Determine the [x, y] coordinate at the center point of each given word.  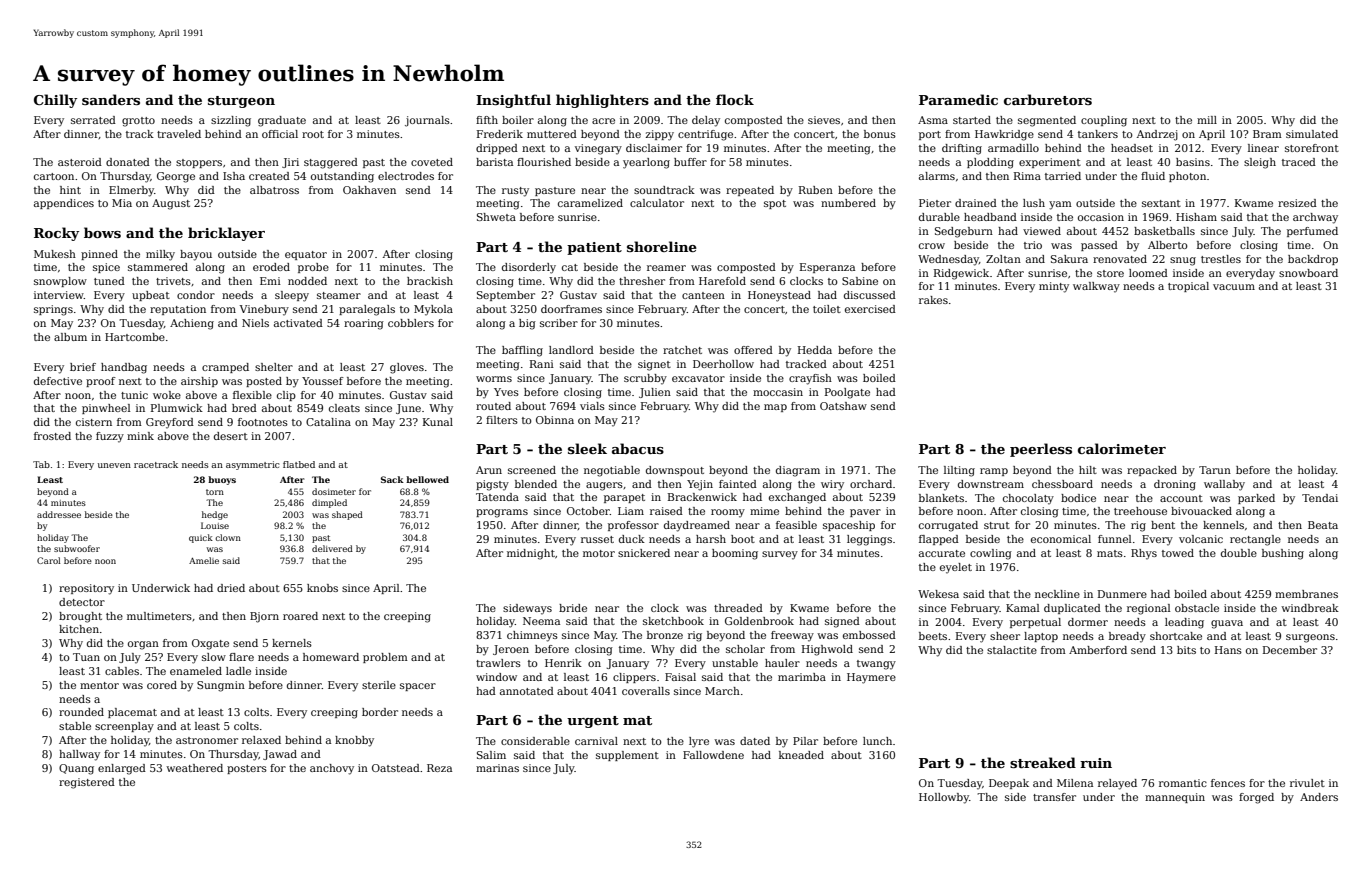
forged [1256, 798]
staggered [331, 163]
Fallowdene [713, 755]
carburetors [1048, 99]
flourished [544, 162]
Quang [76, 769]
